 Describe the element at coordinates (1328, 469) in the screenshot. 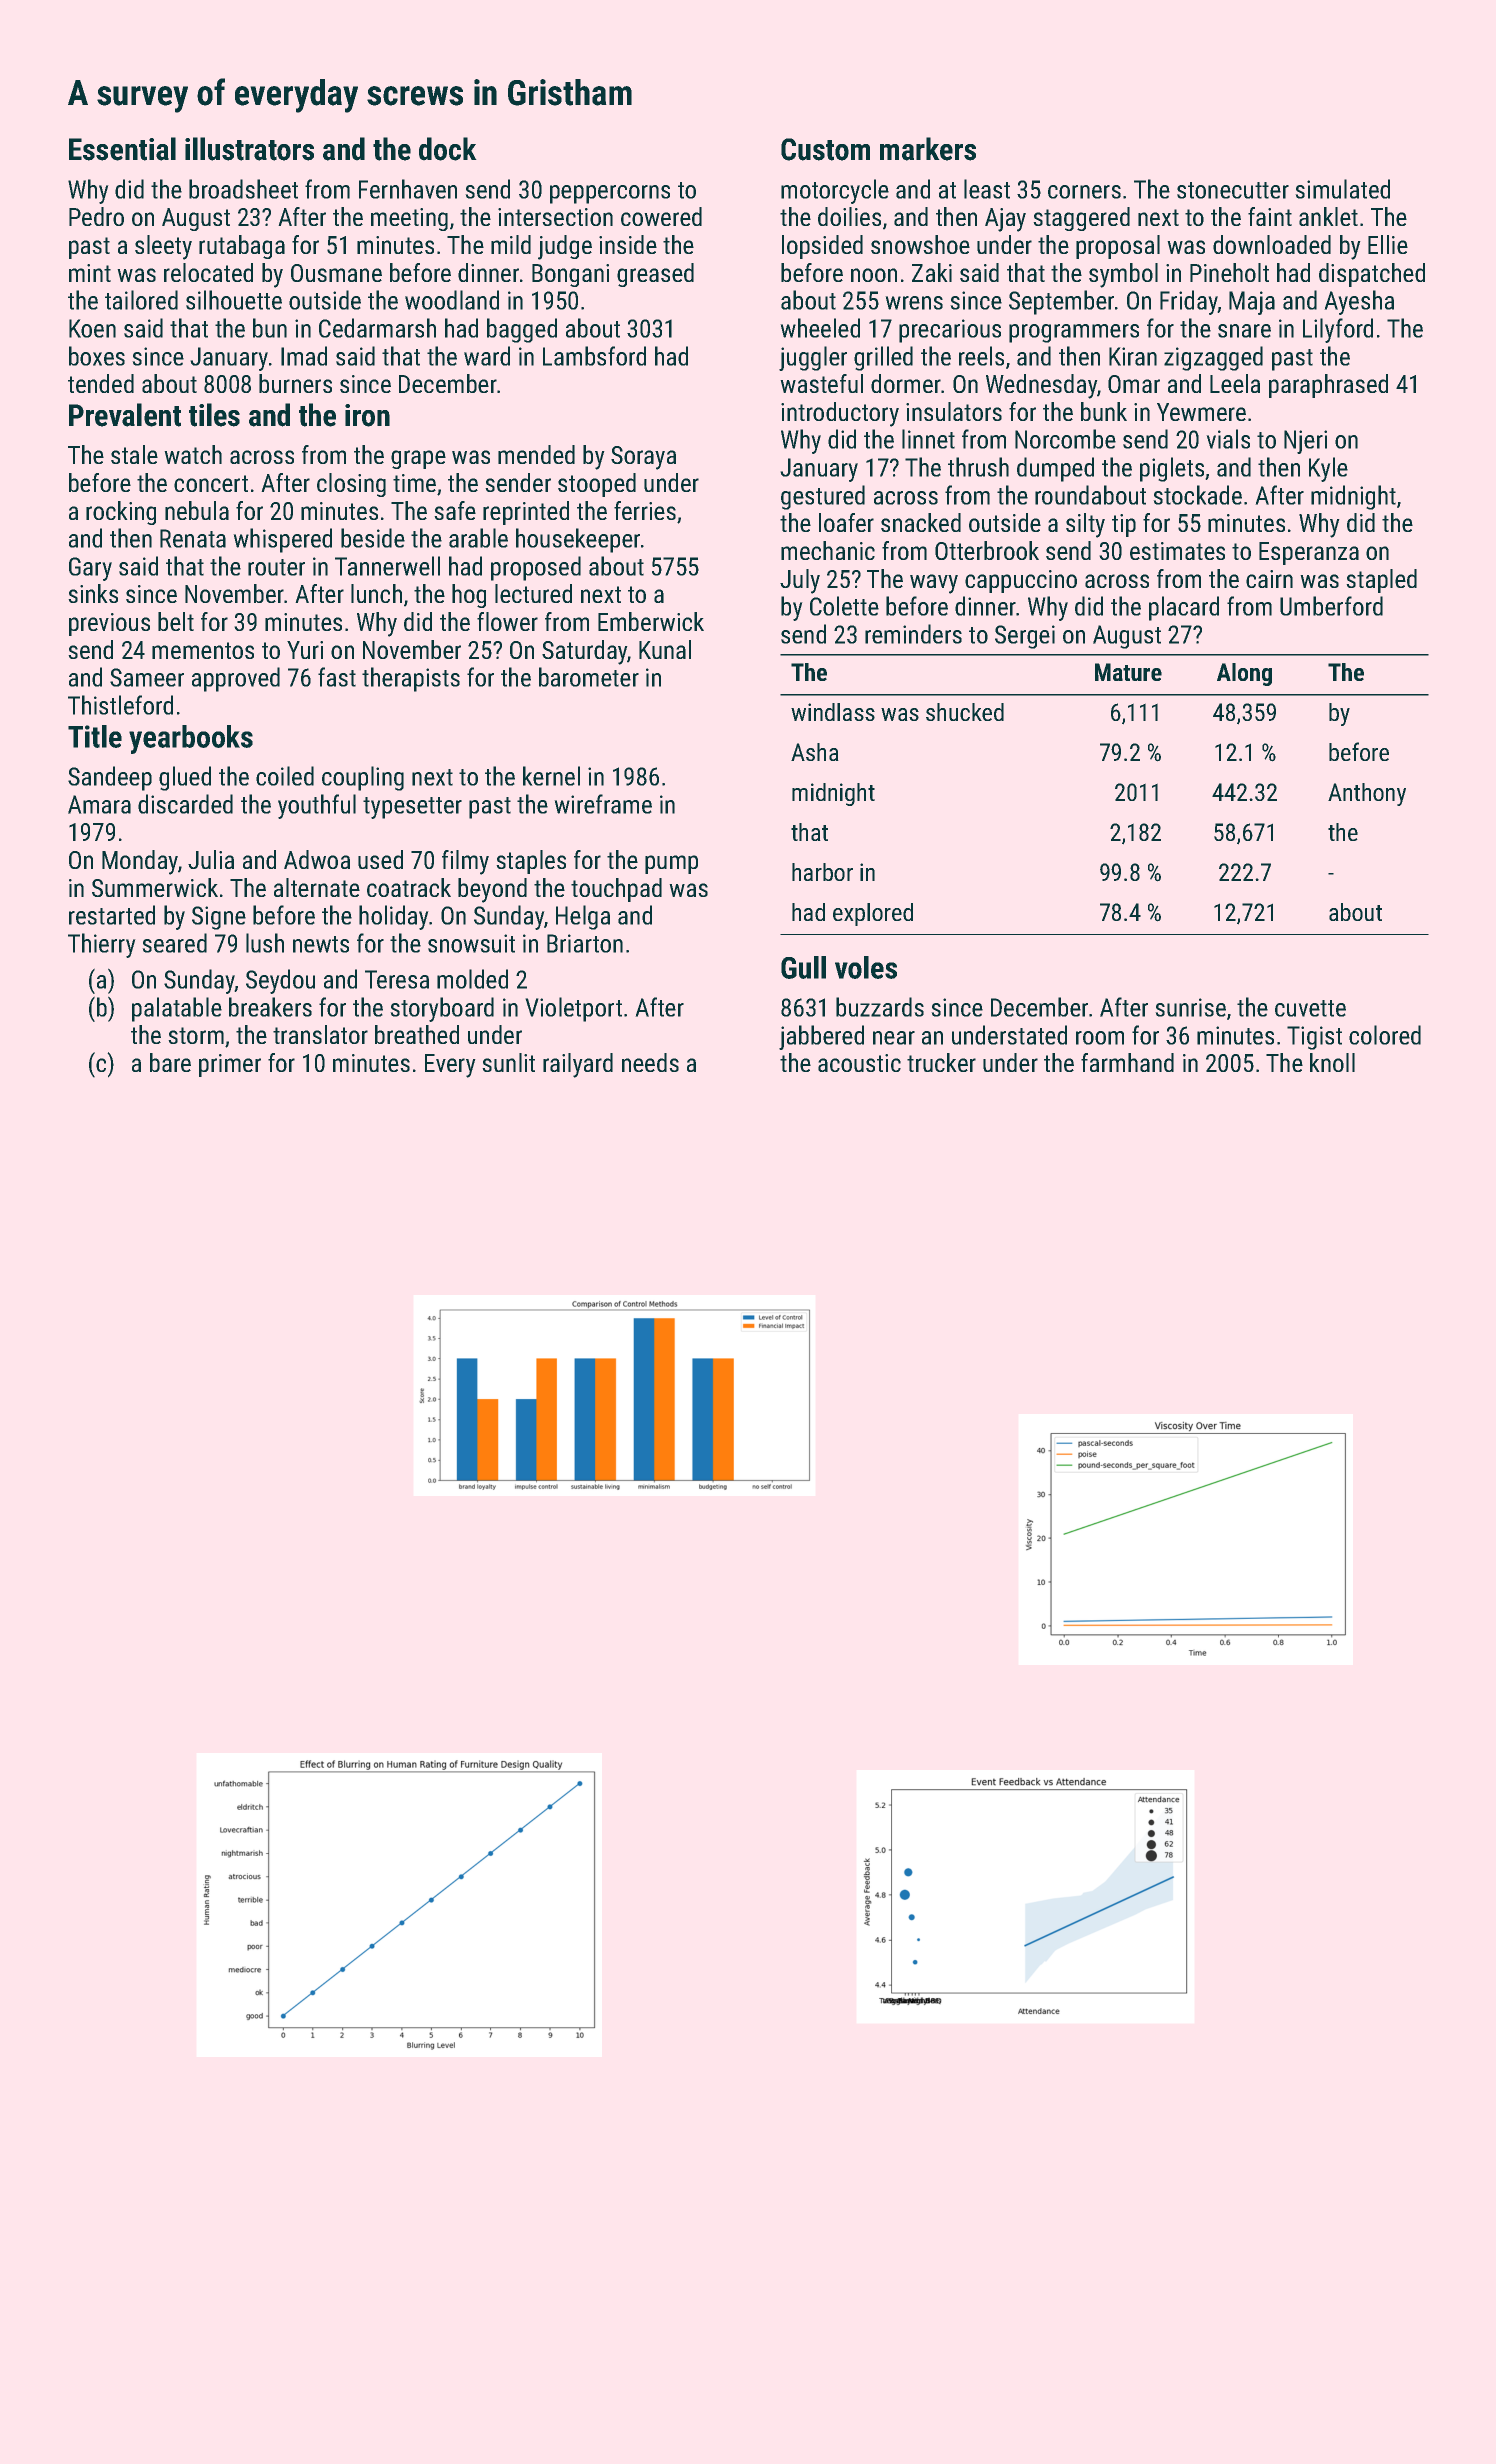

I see `Kyle` at that location.
